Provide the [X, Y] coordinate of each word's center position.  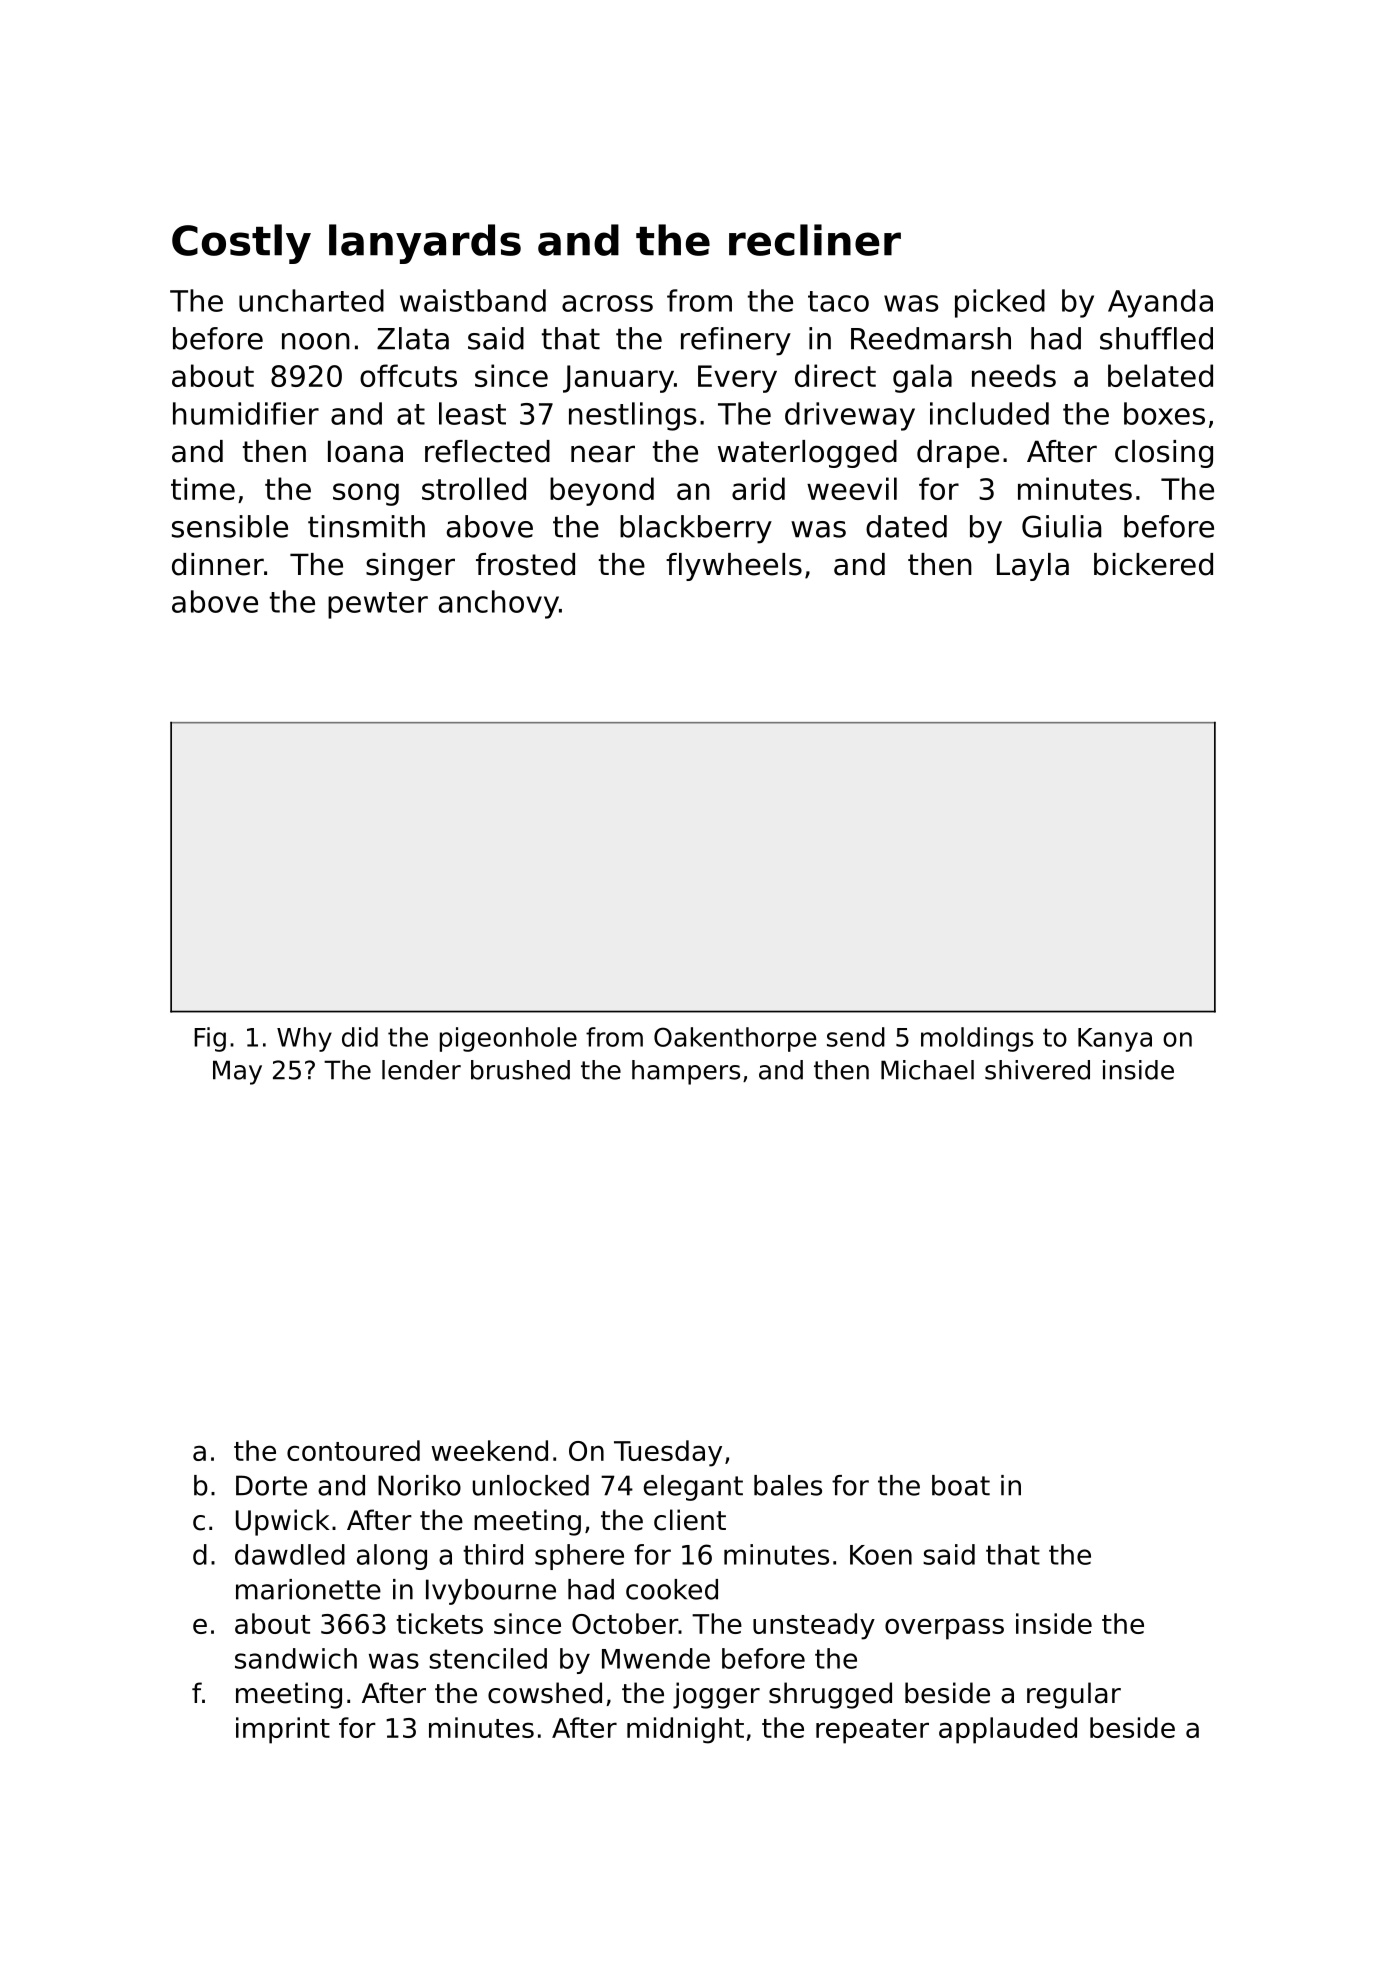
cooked [672, 1589]
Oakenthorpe [735, 1039]
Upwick [282, 1522]
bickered [1153, 564]
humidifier [246, 413]
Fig [210, 1039]
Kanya [1115, 1040]
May [237, 1072]
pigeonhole [508, 1039]
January [618, 379]
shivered [1037, 1070]
